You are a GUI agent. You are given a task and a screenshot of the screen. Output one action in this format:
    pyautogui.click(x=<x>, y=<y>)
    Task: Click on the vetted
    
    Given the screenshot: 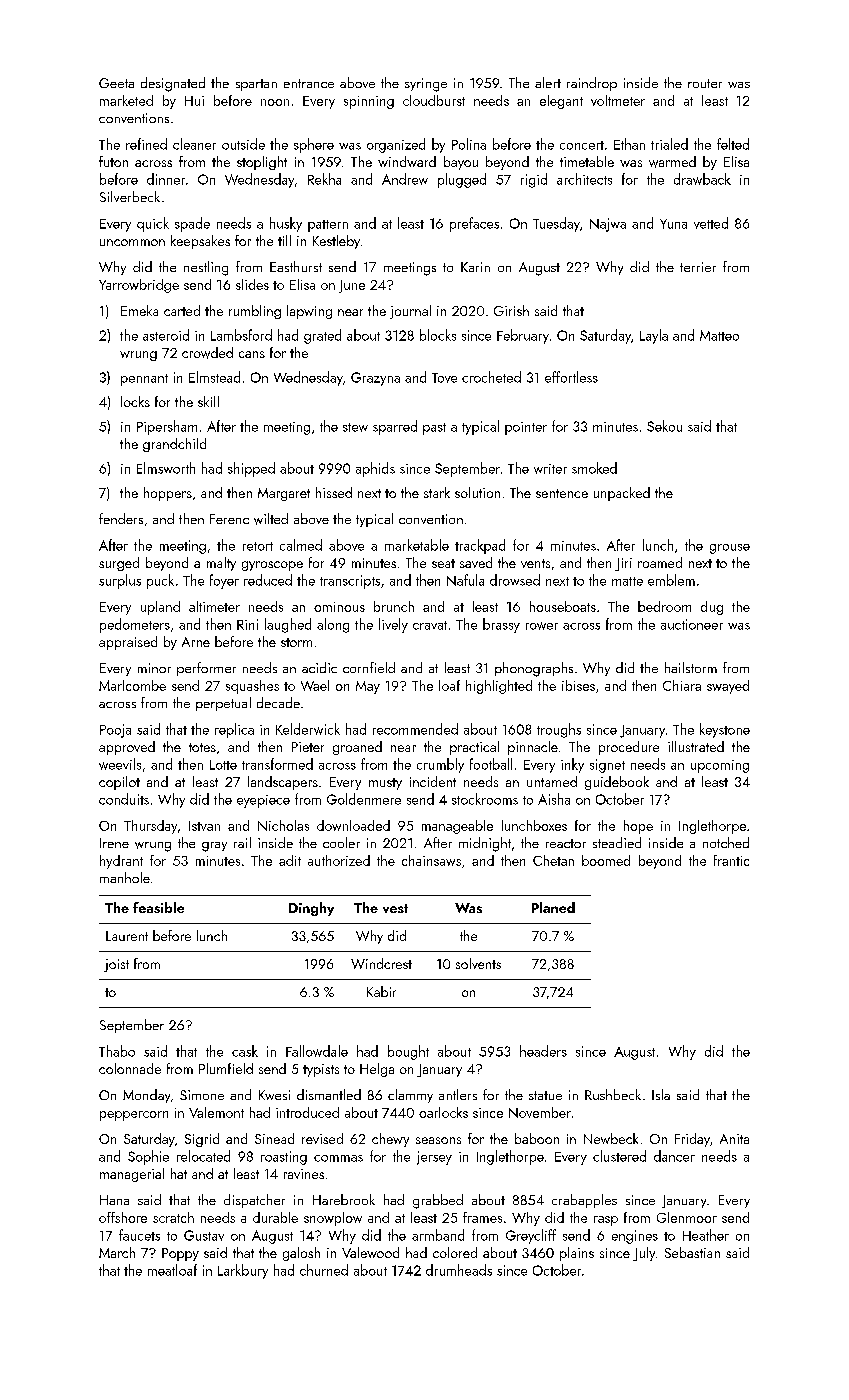 What is the action you would take?
    pyautogui.click(x=711, y=223)
